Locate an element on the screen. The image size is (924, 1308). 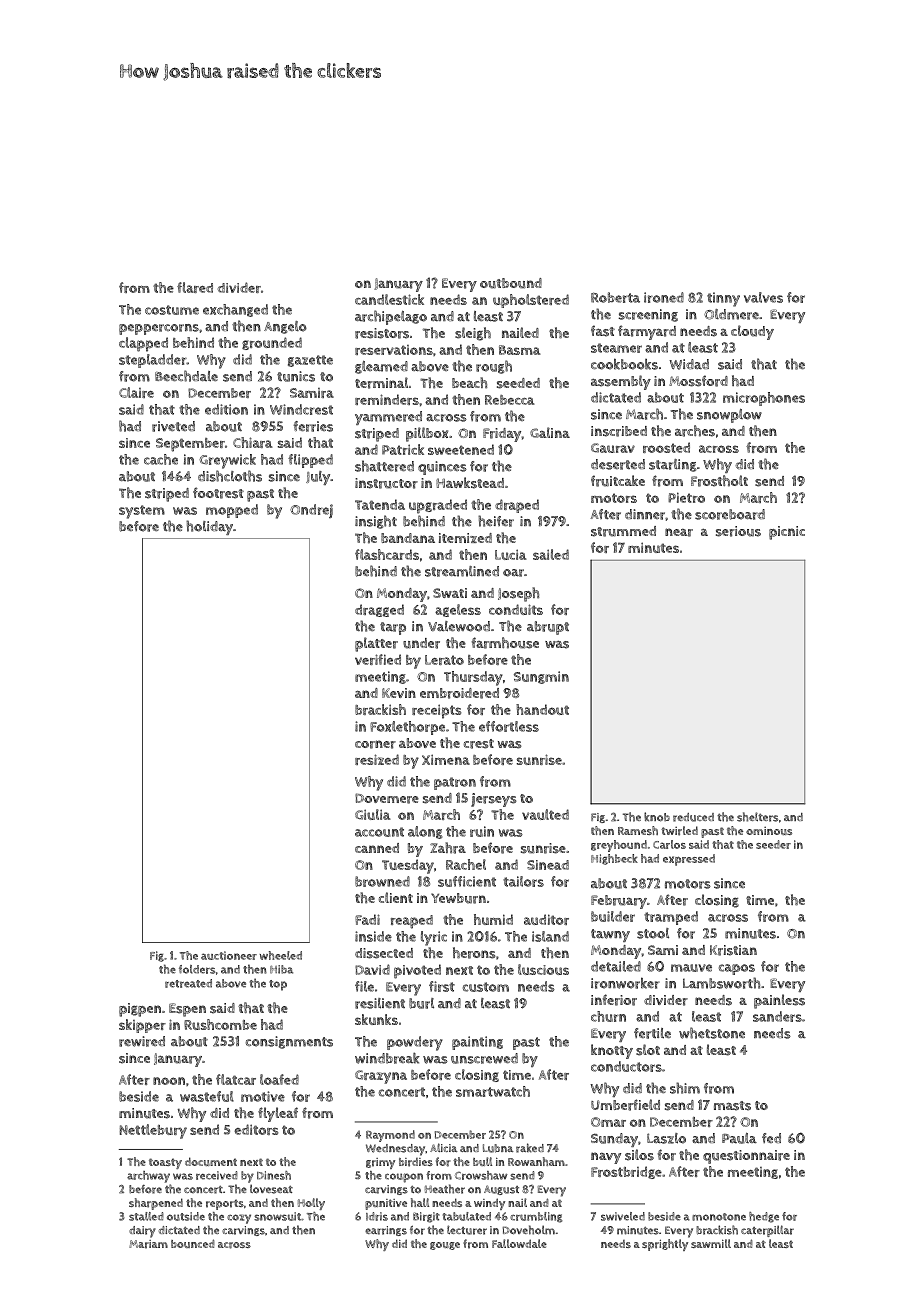
Kristian is located at coordinates (733, 950).
